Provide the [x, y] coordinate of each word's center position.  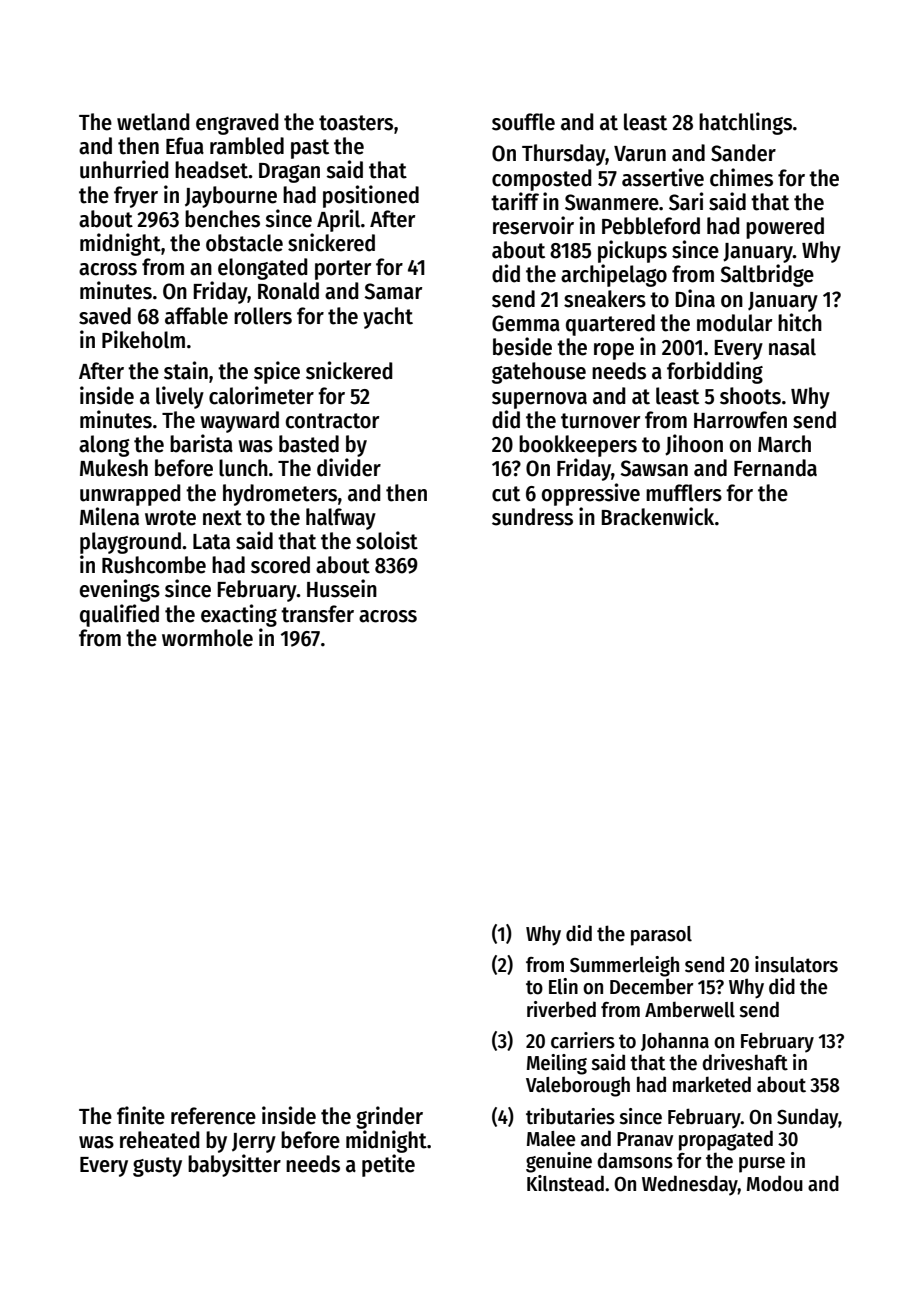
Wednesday [690, 1185]
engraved [237, 124]
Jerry [254, 1143]
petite [388, 1165]
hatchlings [745, 123]
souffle [523, 122]
